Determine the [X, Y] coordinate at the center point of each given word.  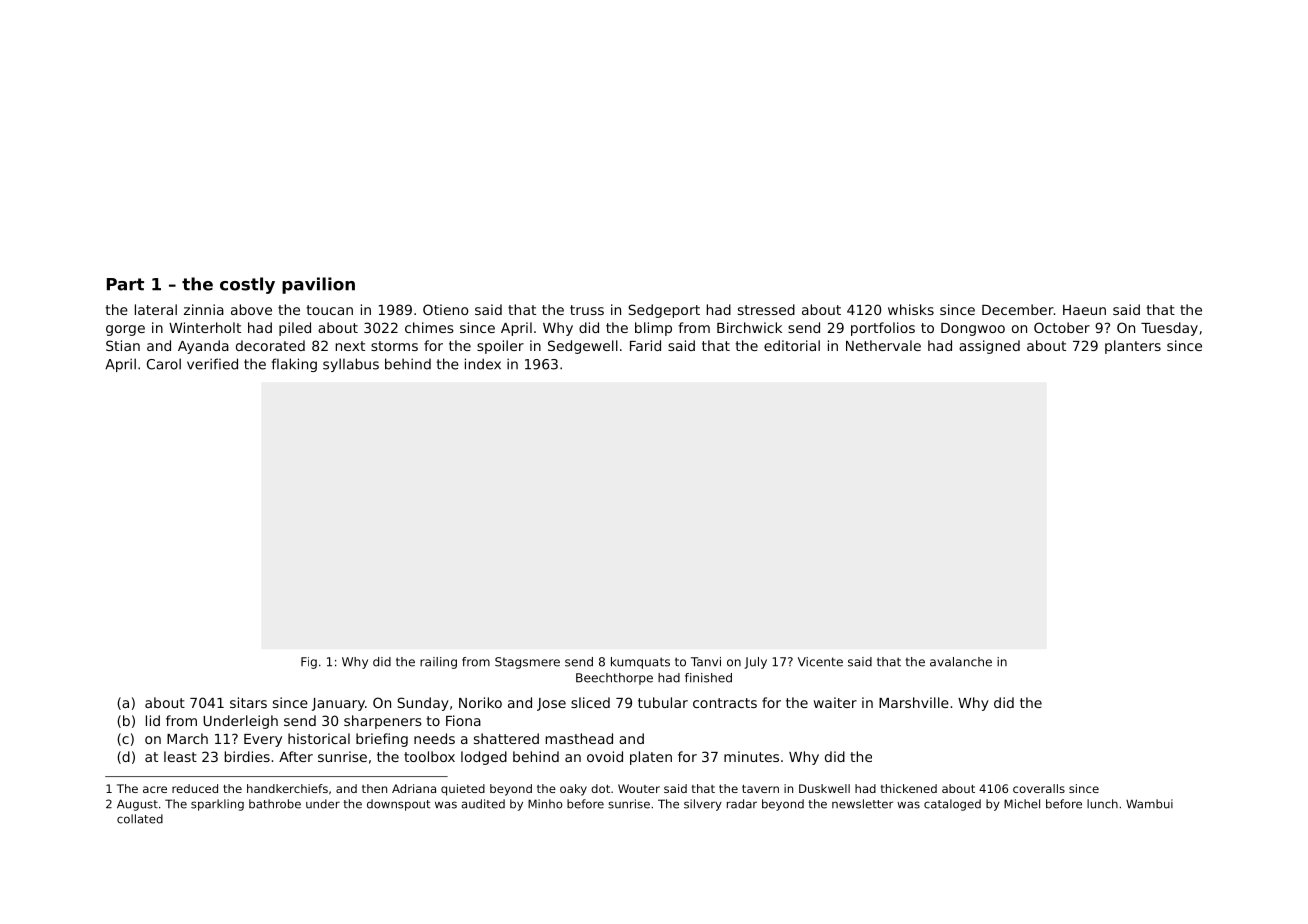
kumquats [640, 663]
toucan [330, 310]
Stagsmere [527, 663]
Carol [164, 364]
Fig [309, 663]
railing [438, 663]
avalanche [961, 662]
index [483, 364]
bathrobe [275, 804]
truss [587, 310]
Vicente [820, 662]
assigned [989, 347]
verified [212, 364]
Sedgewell [583, 347]
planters [1133, 347]
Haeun [1084, 310]
